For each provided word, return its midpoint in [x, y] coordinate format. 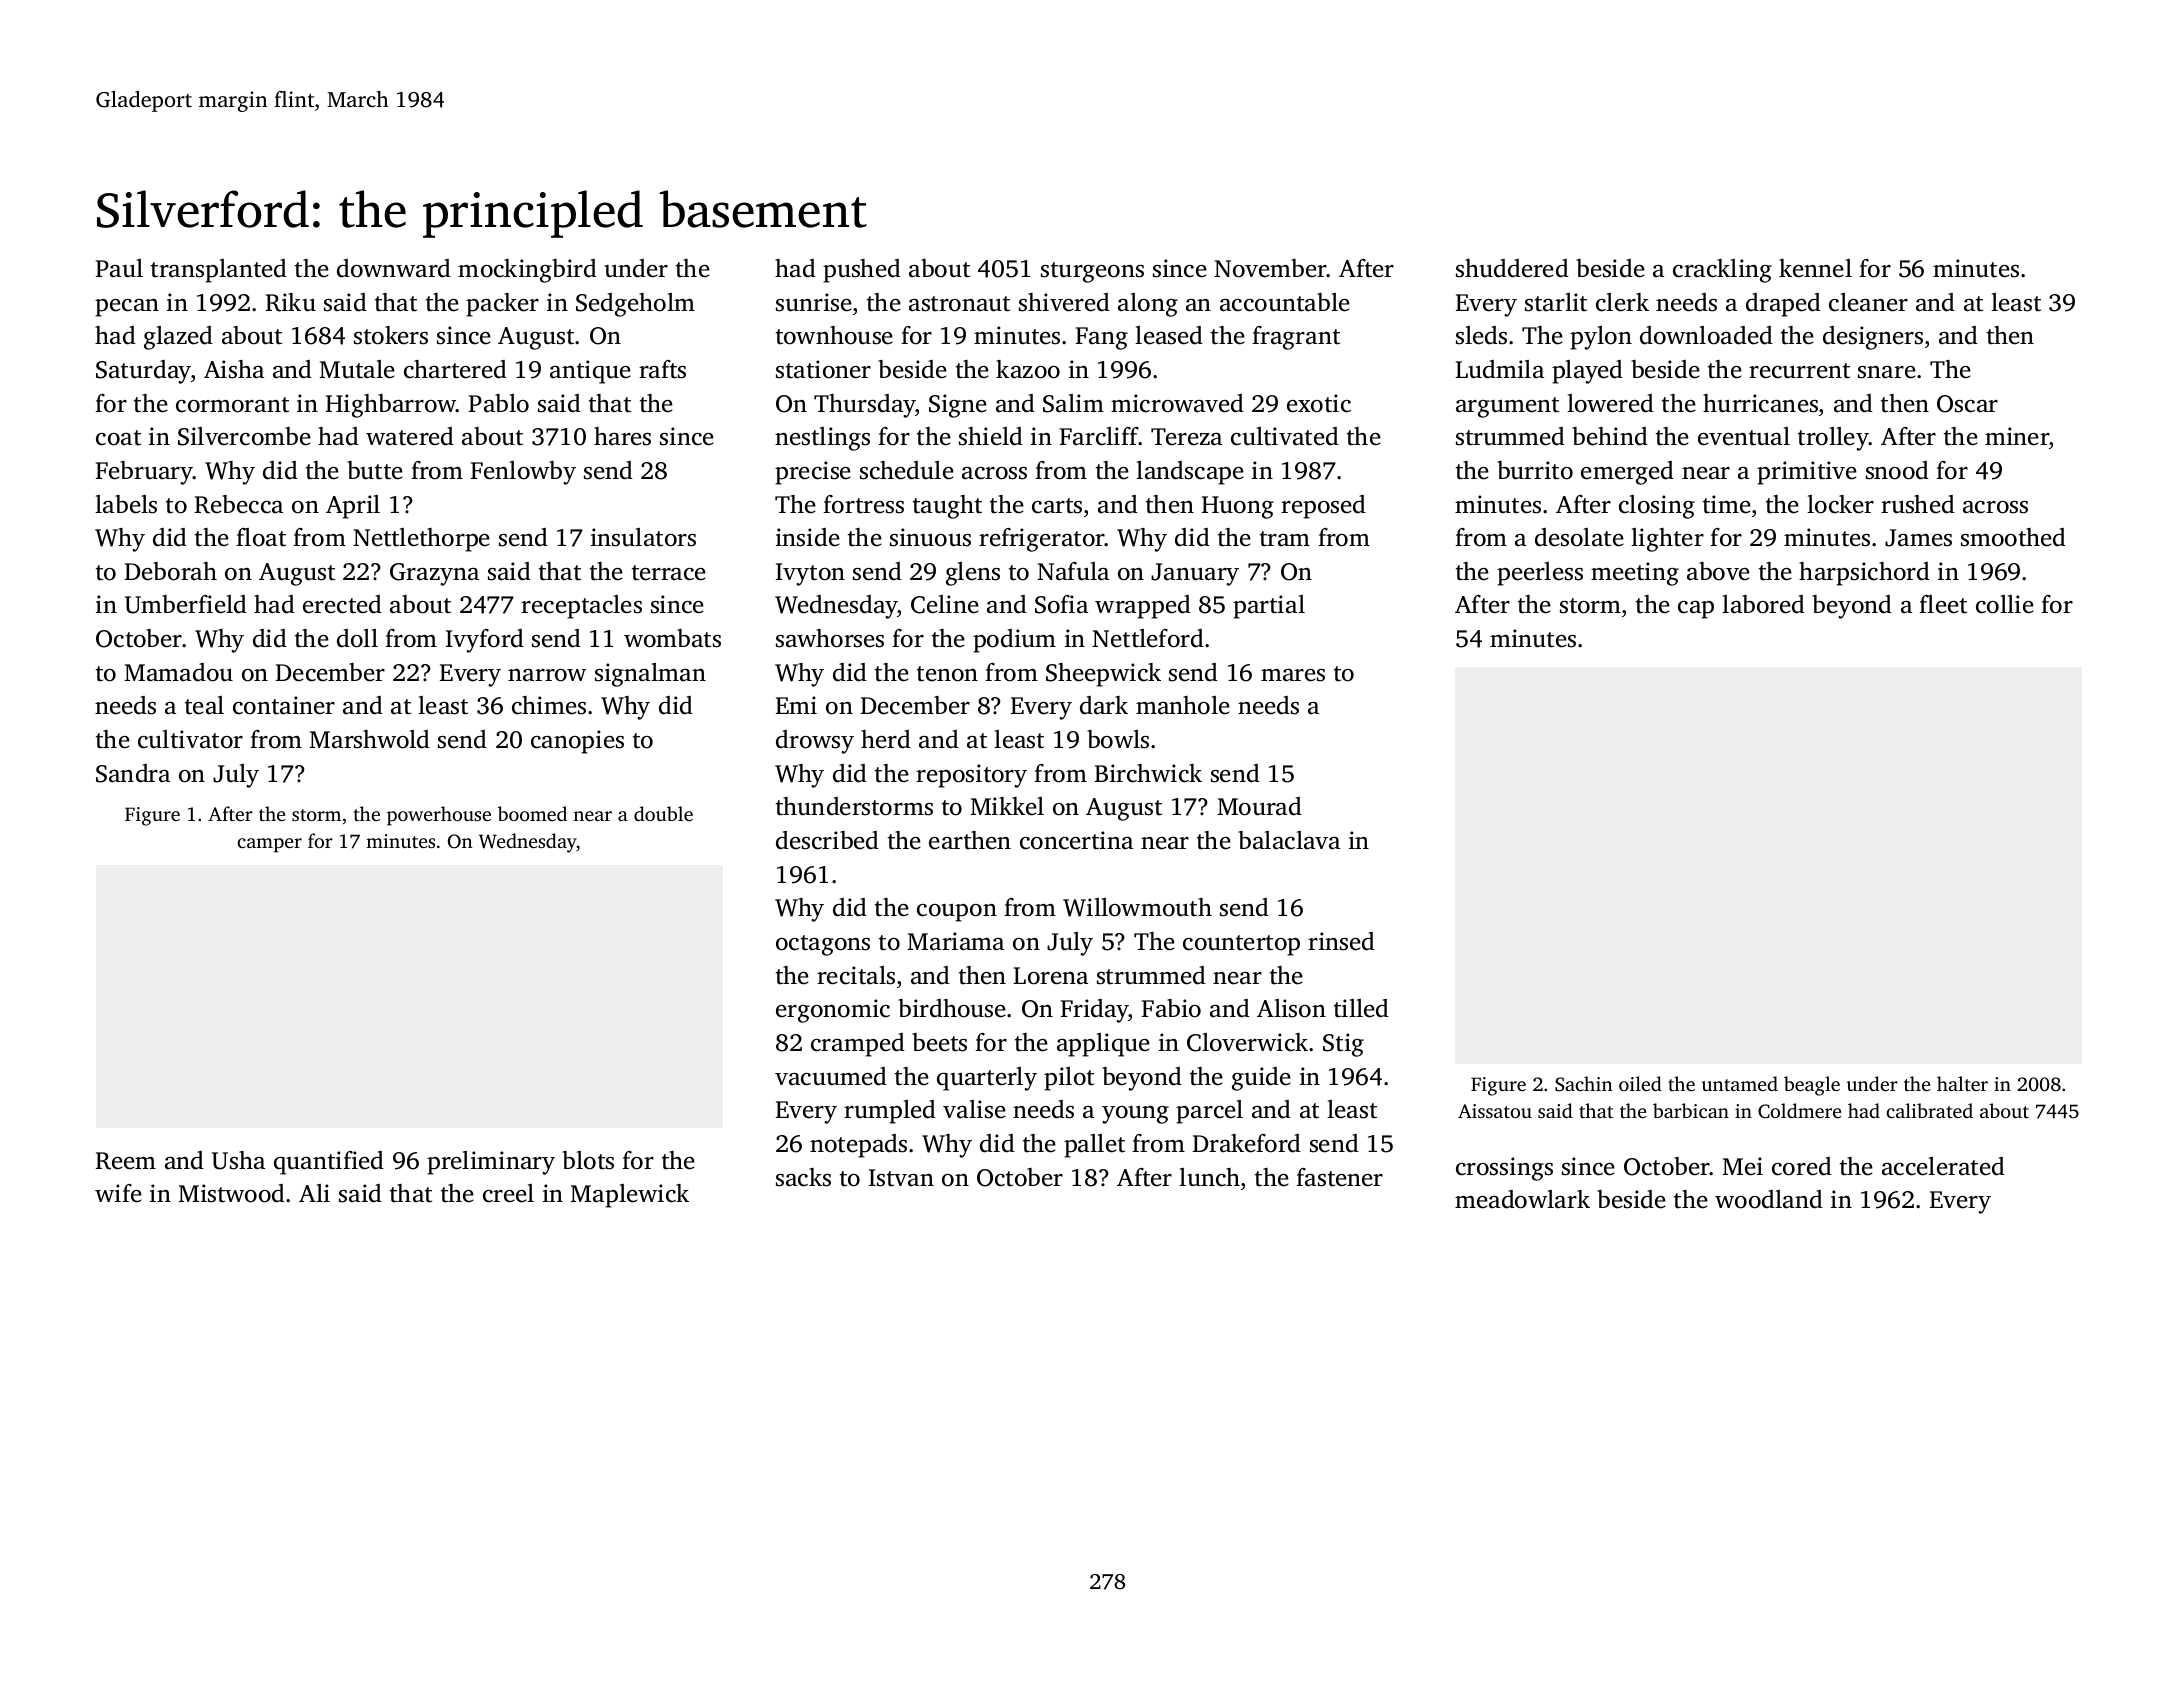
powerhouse [439, 816]
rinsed [1341, 941]
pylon [1601, 338]
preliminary [491, 1163]
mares [1293, 675]
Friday [1095, 1011]
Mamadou [178, 672]
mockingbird [527, 271]
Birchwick [1148, 773]
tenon [947, 674]
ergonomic [833, 1011]
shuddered [1512, 268]
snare [1887, 372]
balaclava [1289, 840]
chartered [455, 369]
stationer [823, 369]
